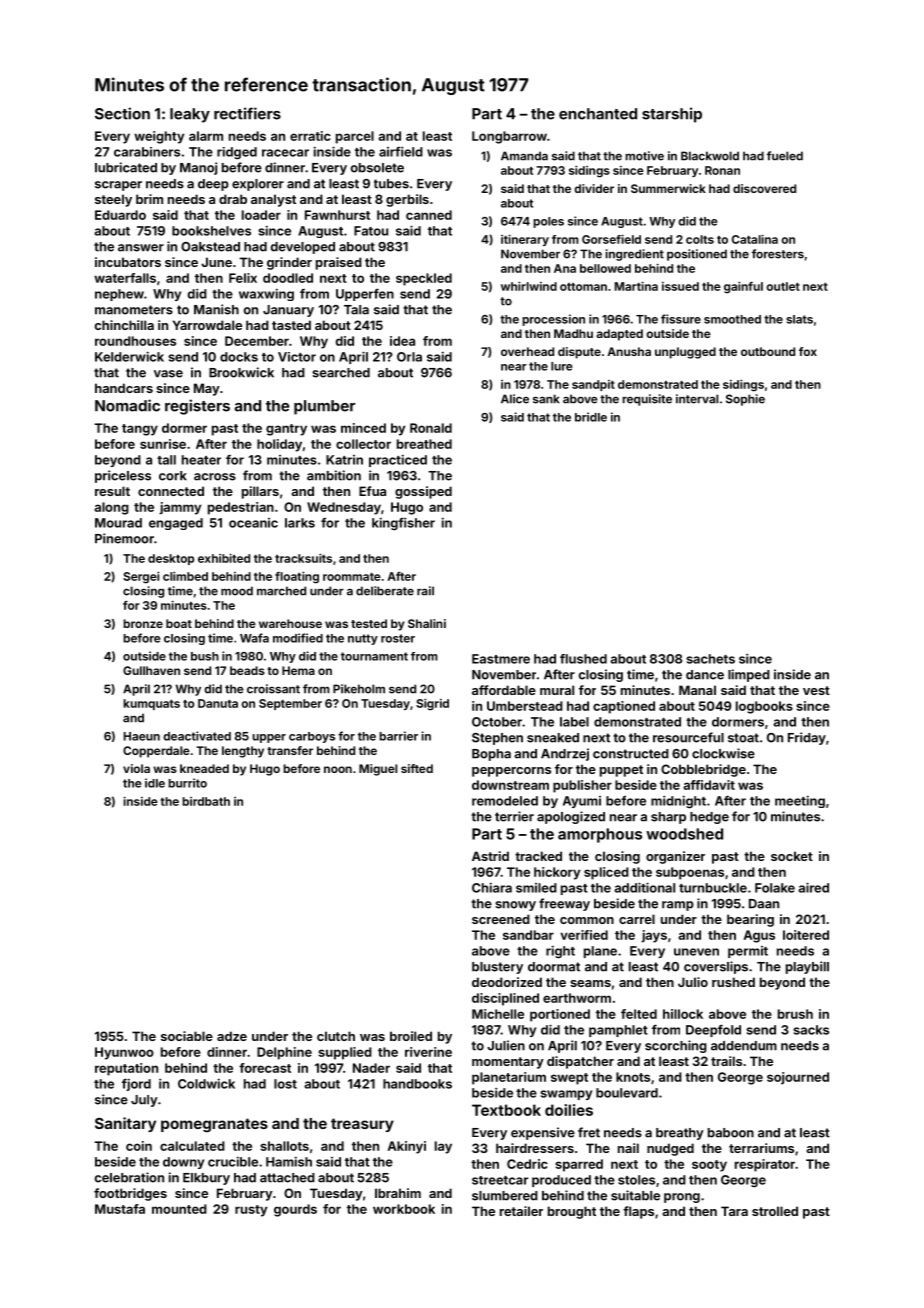 Image resolution: width=924 pixels, height=1308 pixels. I want to click on priceless, so click(123, 476).
